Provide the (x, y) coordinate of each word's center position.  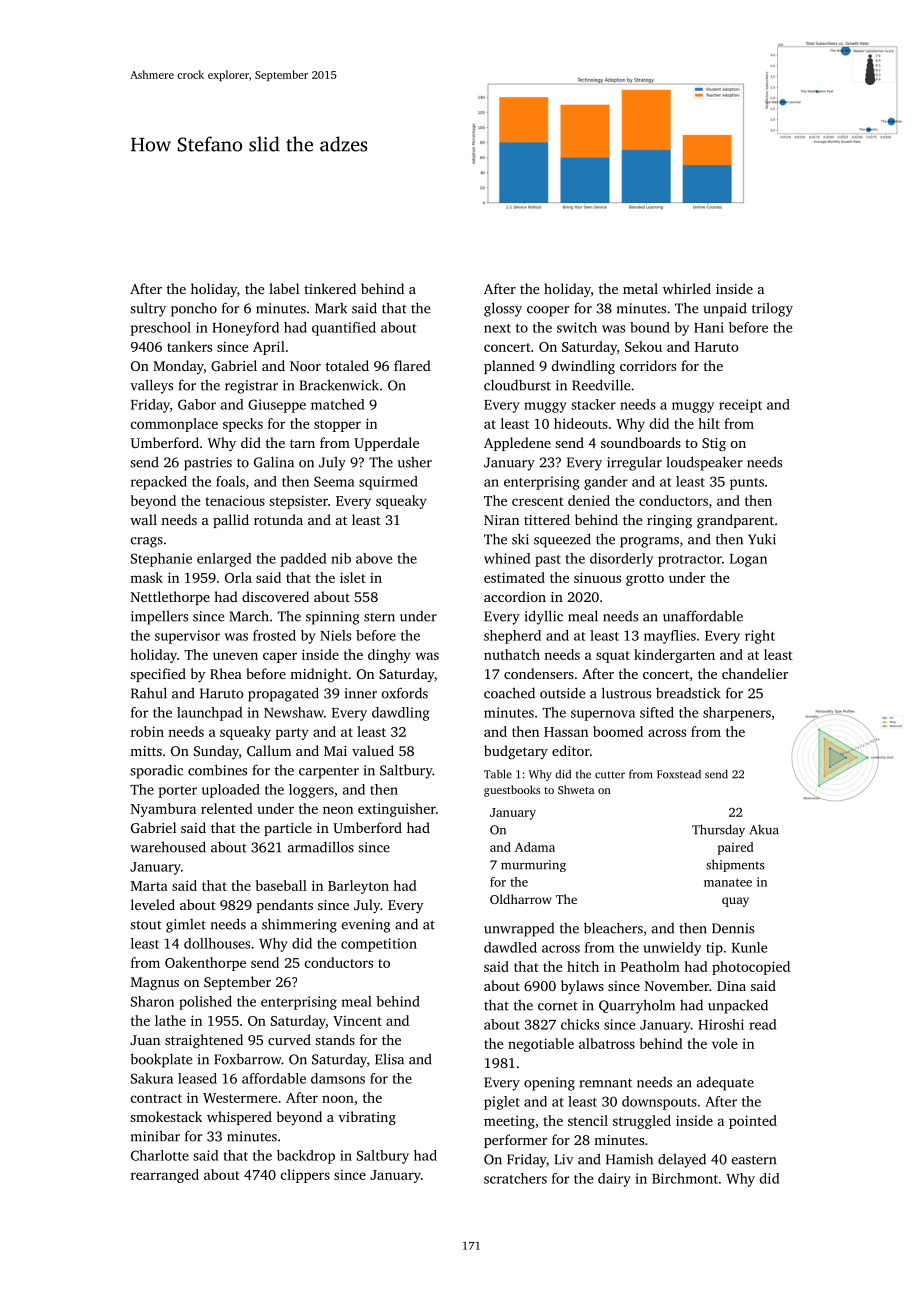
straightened (204, 1041)
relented (227, 808)
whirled (687, 288)
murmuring (533, 866)
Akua (764, 829)
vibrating (367, 1118)
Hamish (629, 1159)
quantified (344, 329)
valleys (151, 386)
